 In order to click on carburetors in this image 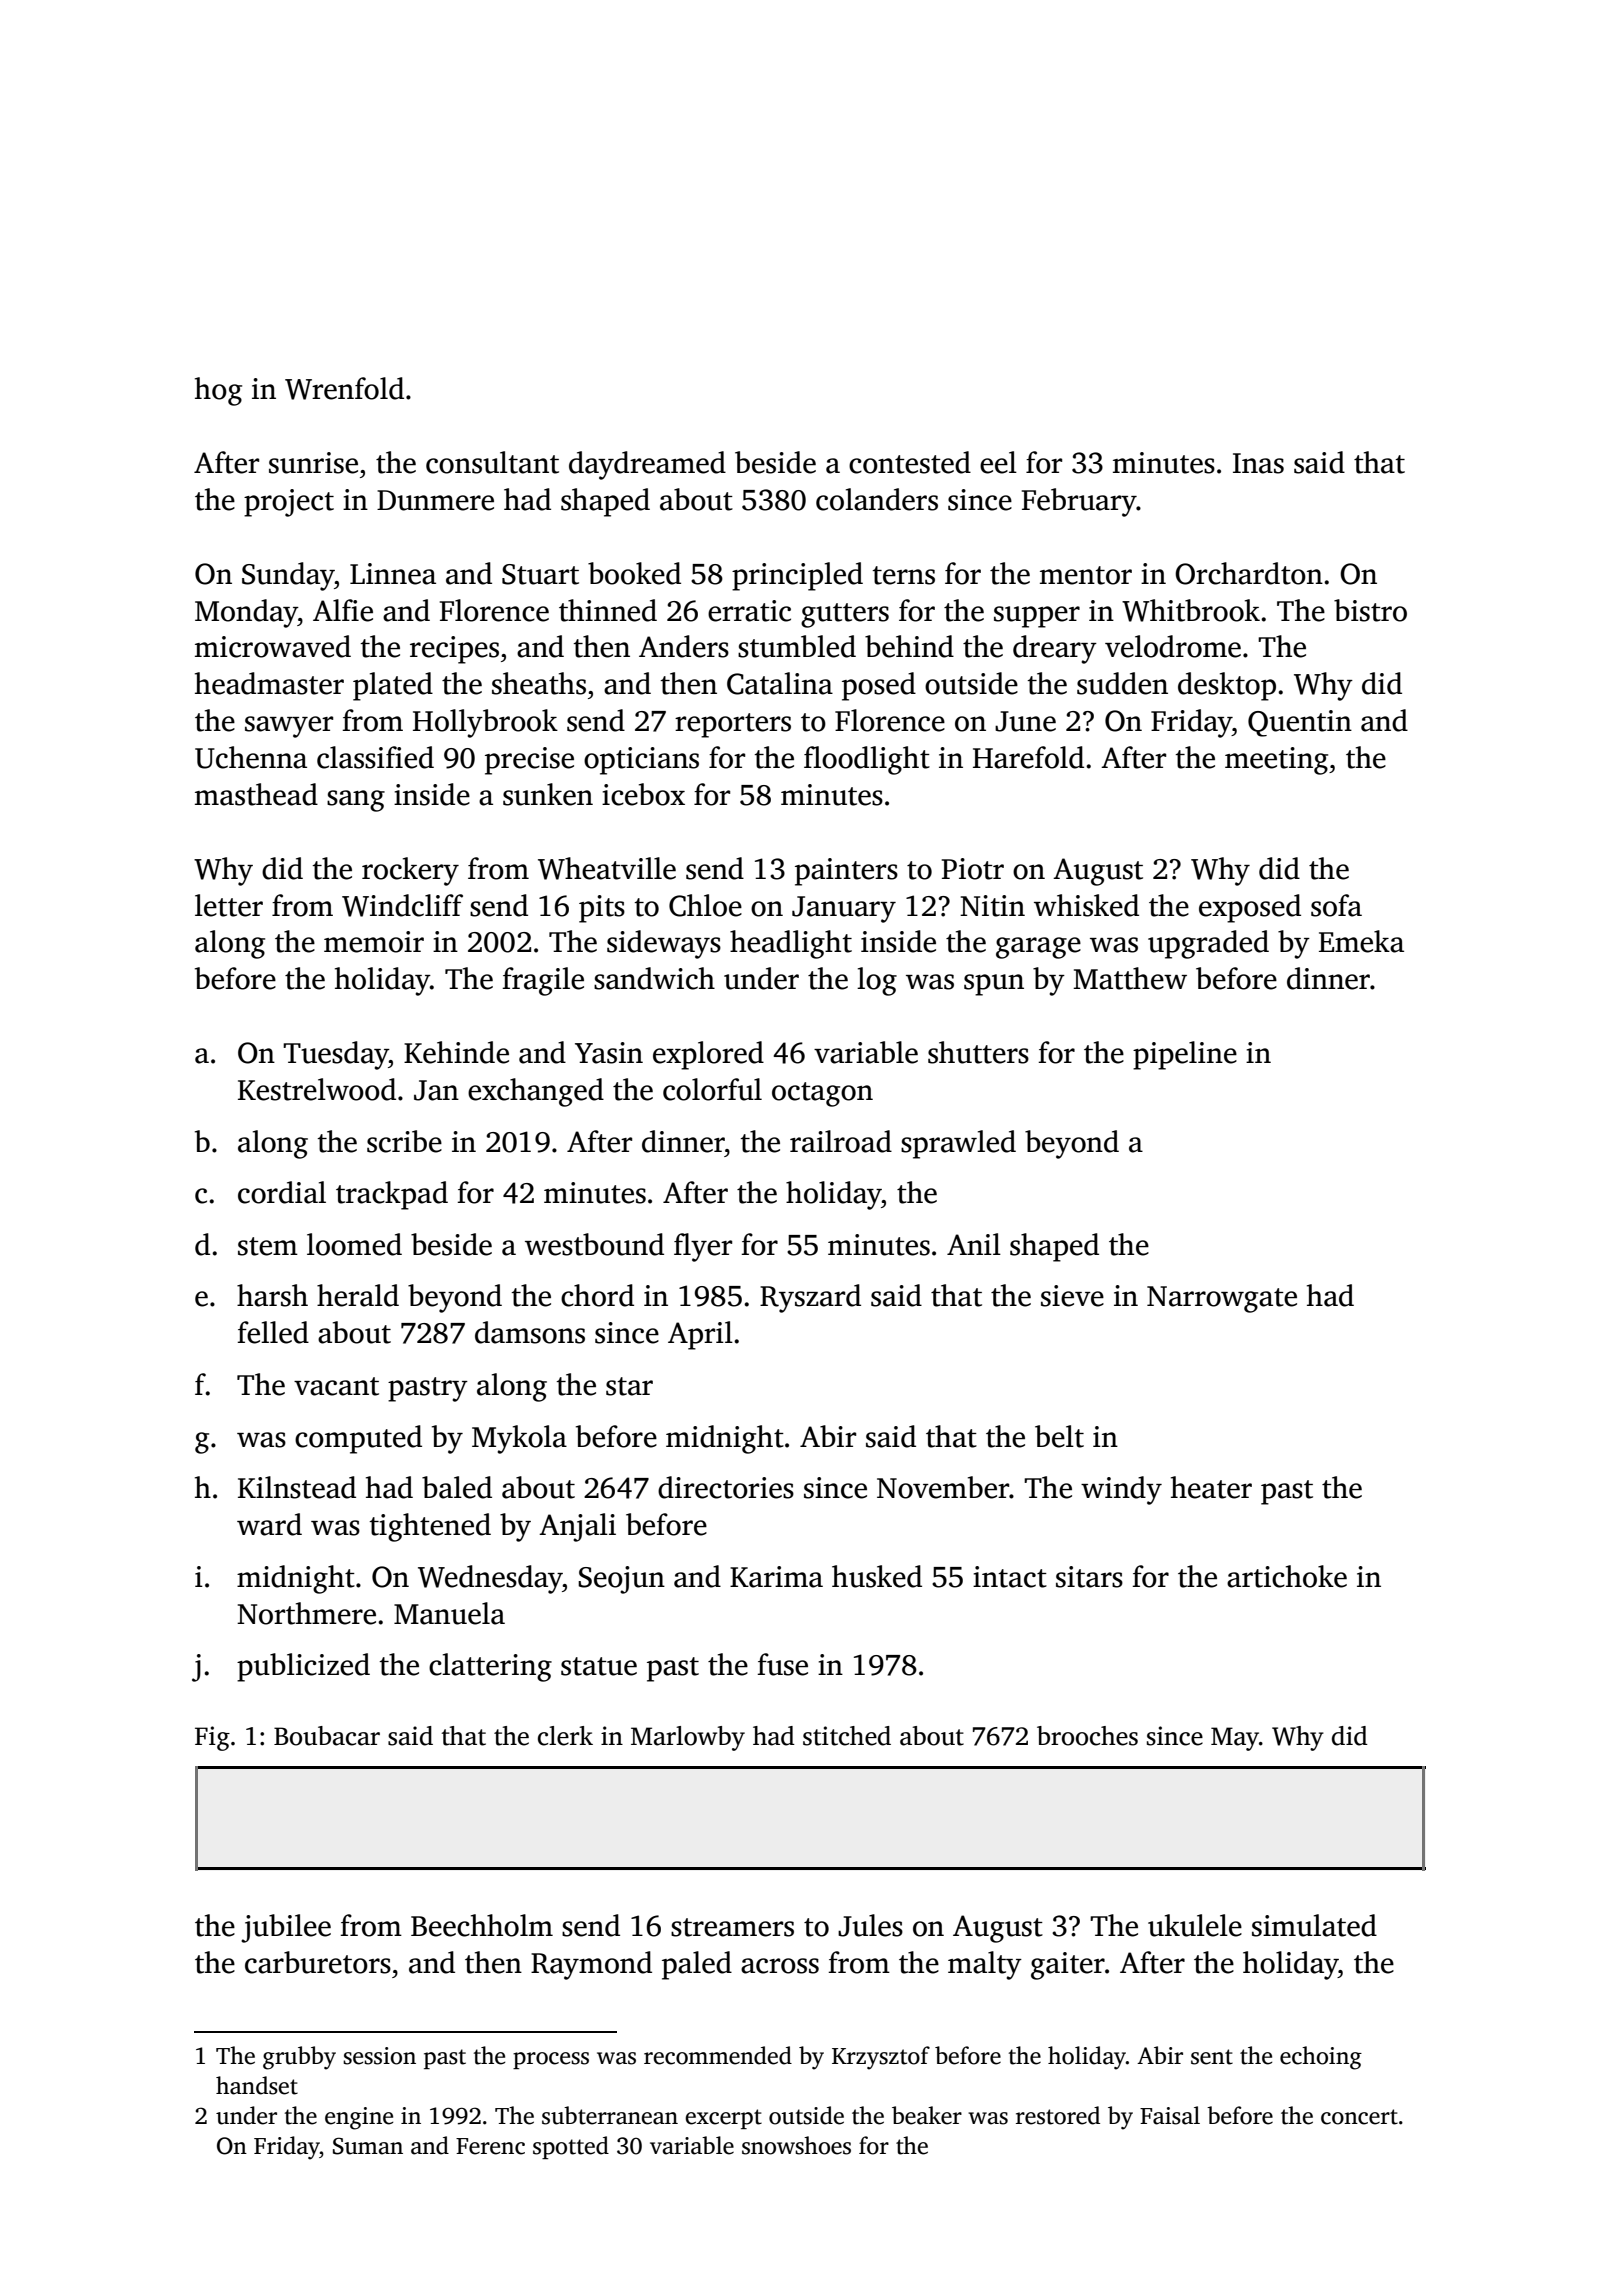, I will do `click(318, 1962)`.
